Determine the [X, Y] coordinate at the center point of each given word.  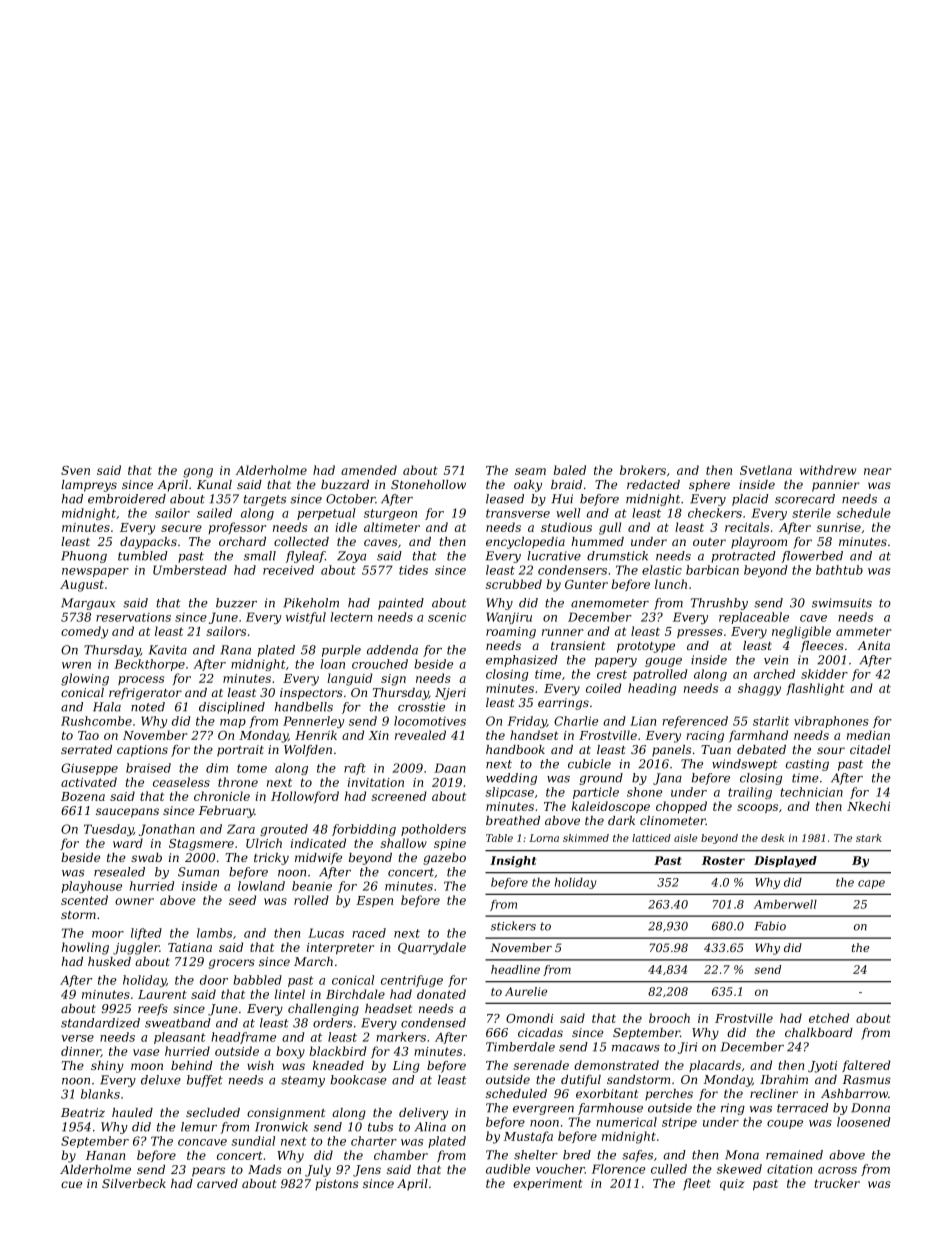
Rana [235, 650]
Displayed [785, 862]
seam [530, 471]
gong [198, 473]
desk [772, 838]
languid [349, 679]
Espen [374, 901]
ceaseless [181, 782]
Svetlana [766, 470]
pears [208, 1172]
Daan [450, 768]
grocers [232, 964]
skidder [824, 674]
